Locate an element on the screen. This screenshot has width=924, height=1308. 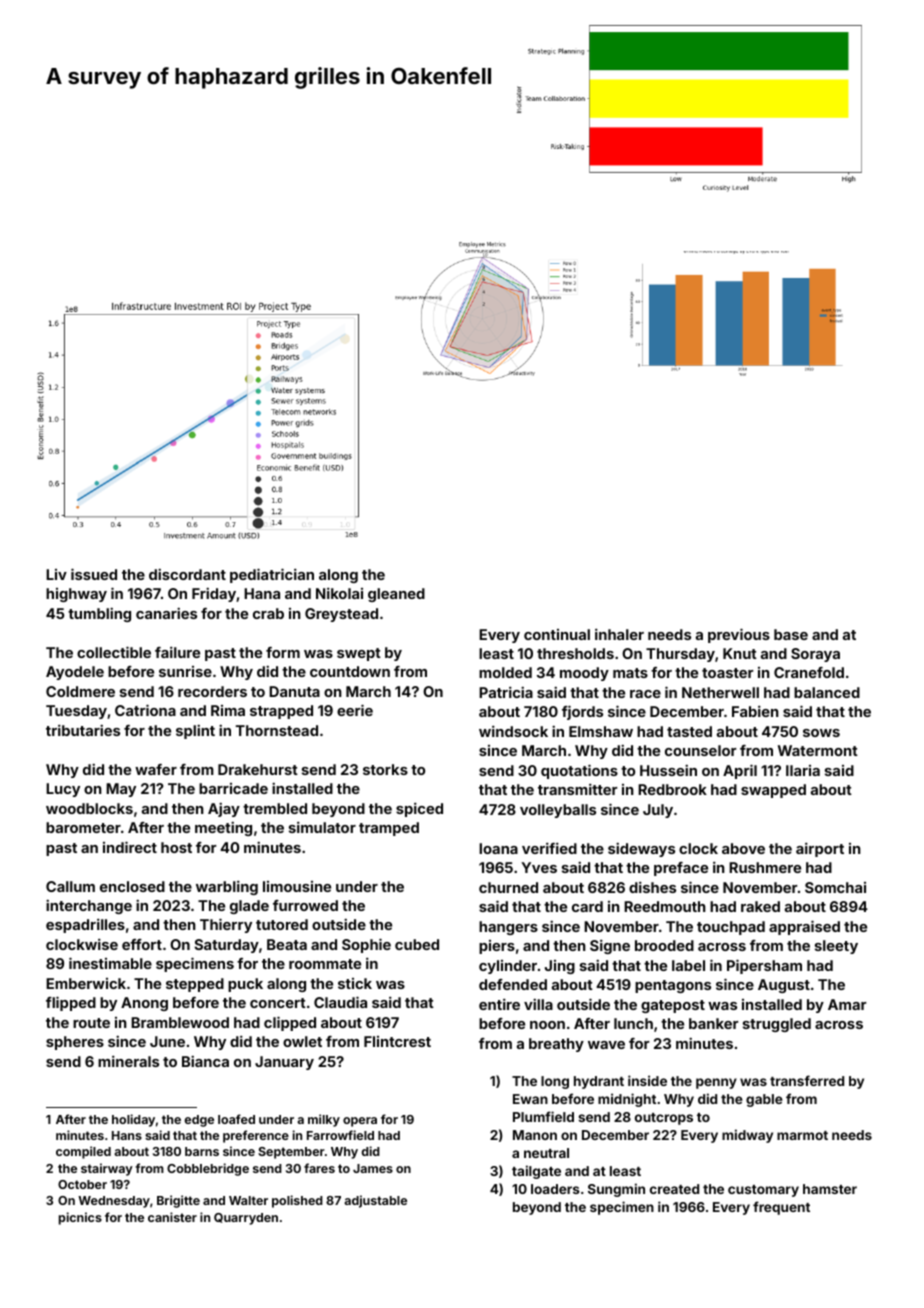
swapped is located at coordinates (773, 791).
